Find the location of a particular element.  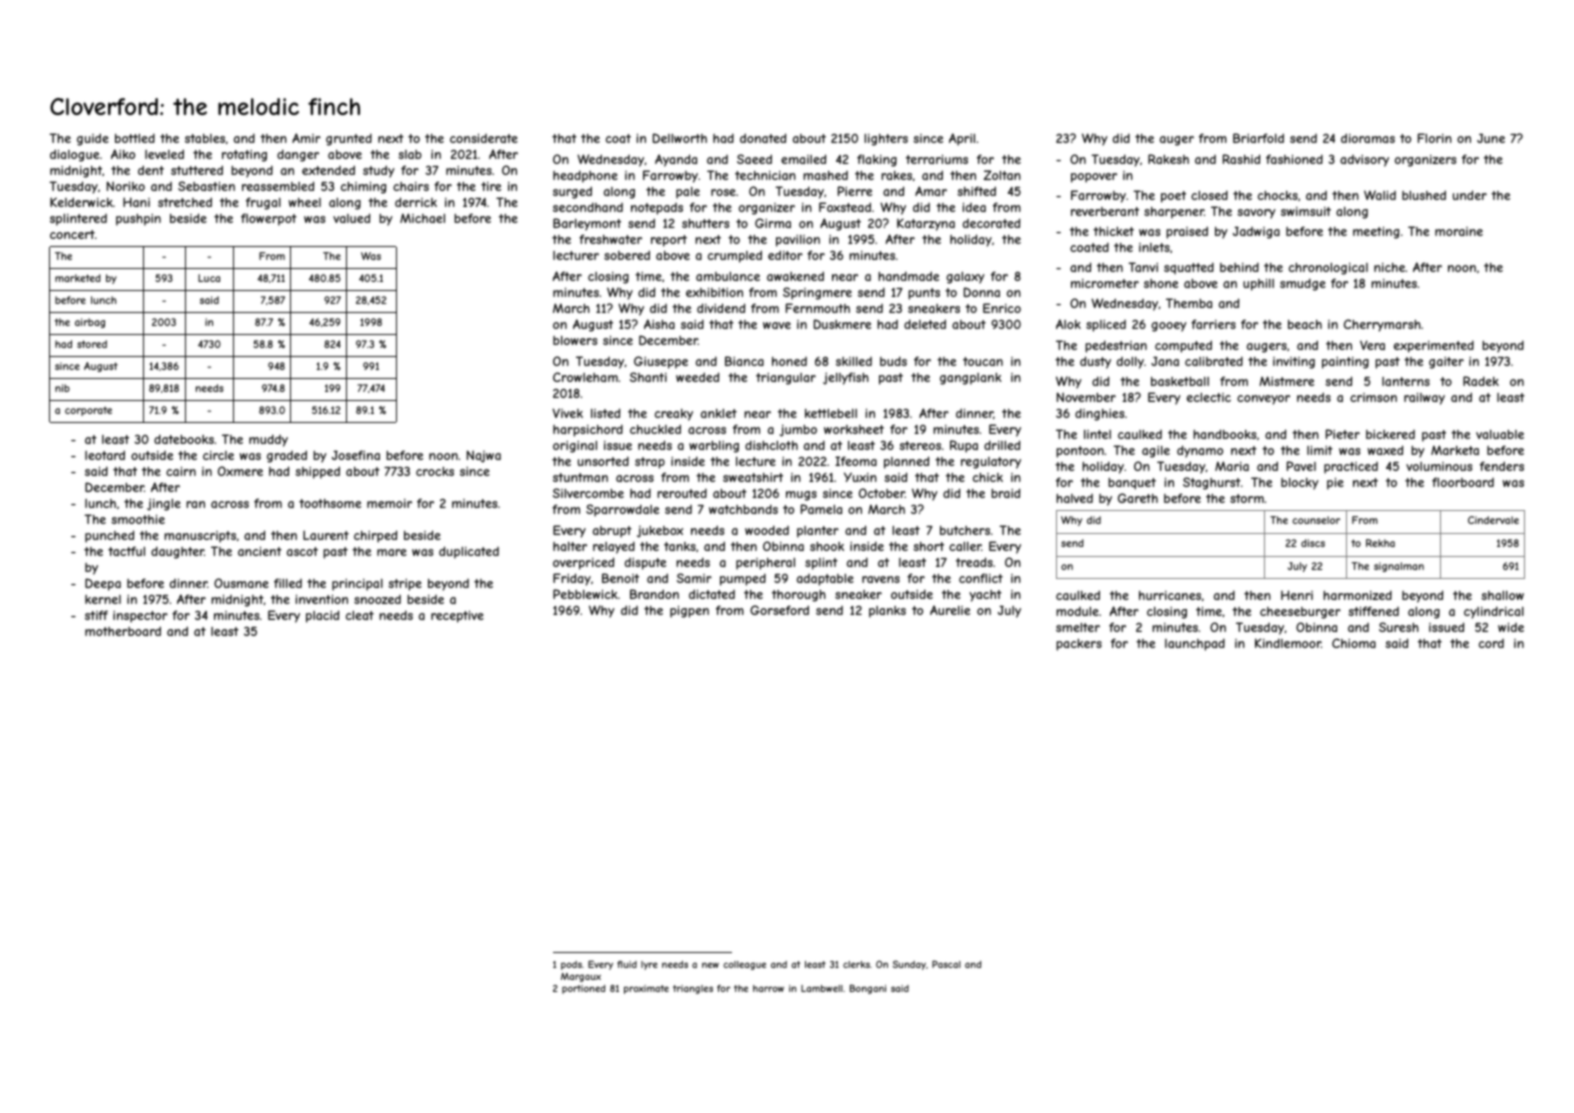

leotard is located at coordinates (105, 455).
